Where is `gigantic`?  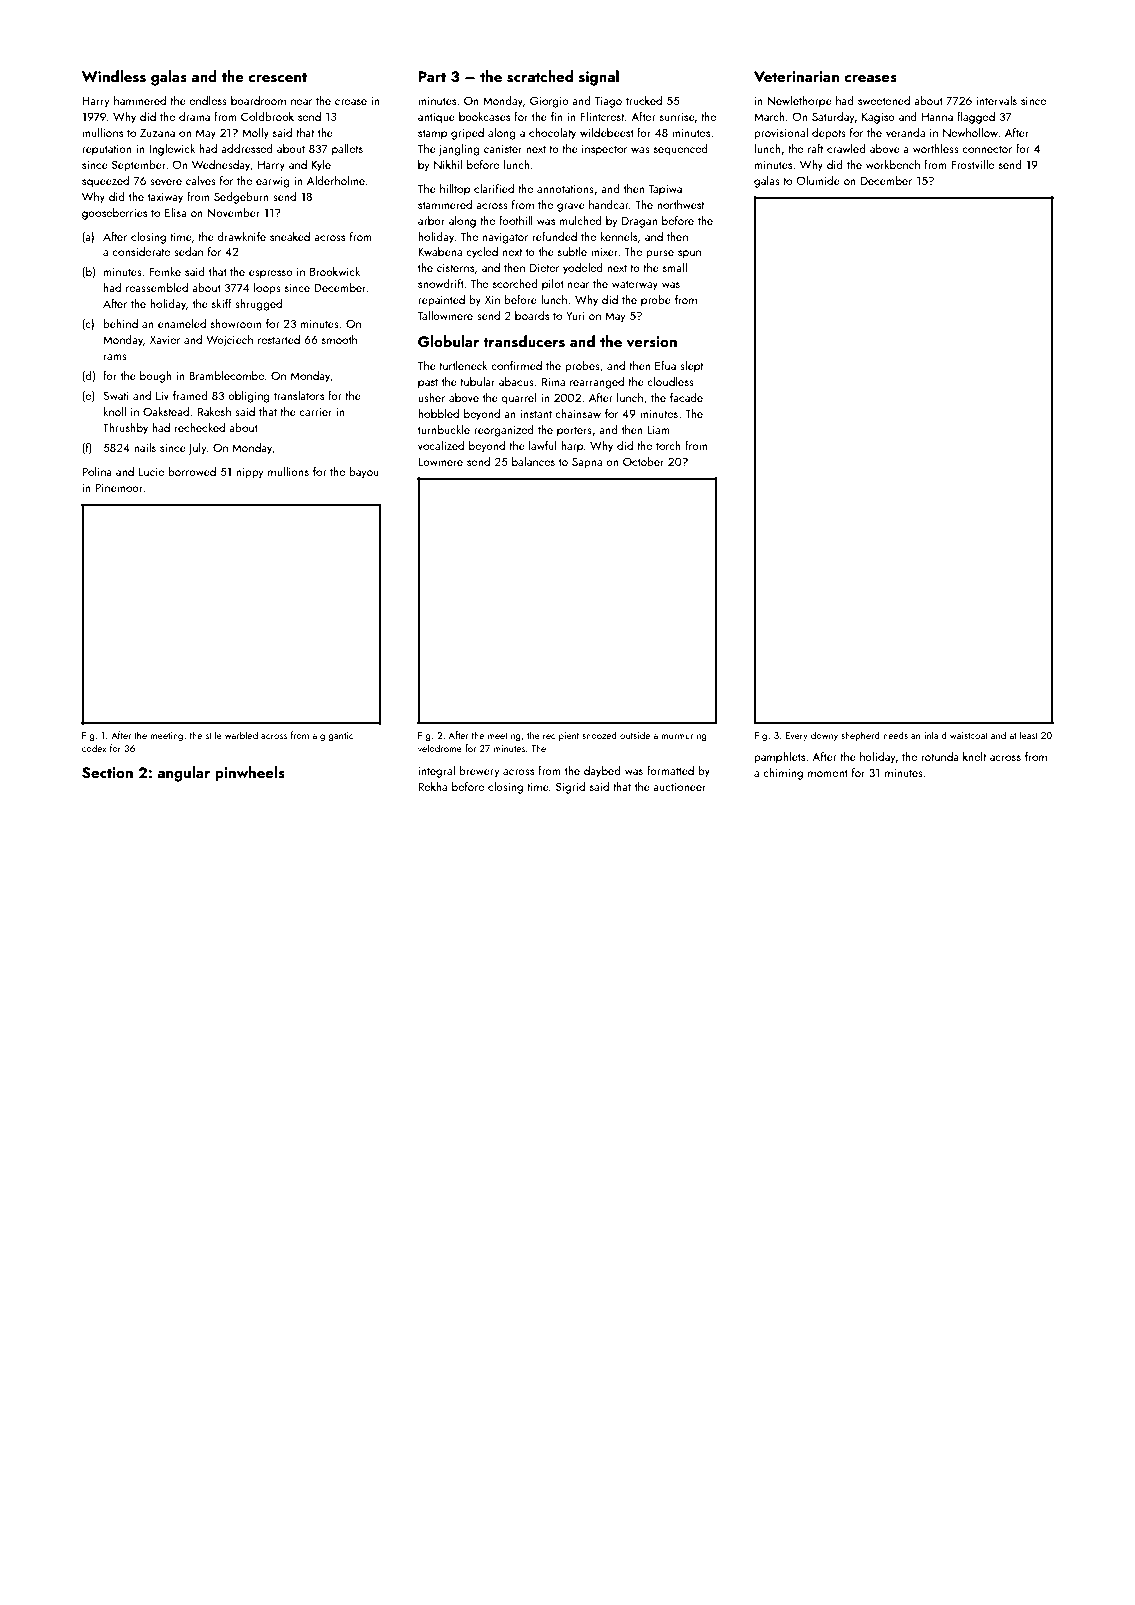
gigantic is located at coordinates (336, 736).
